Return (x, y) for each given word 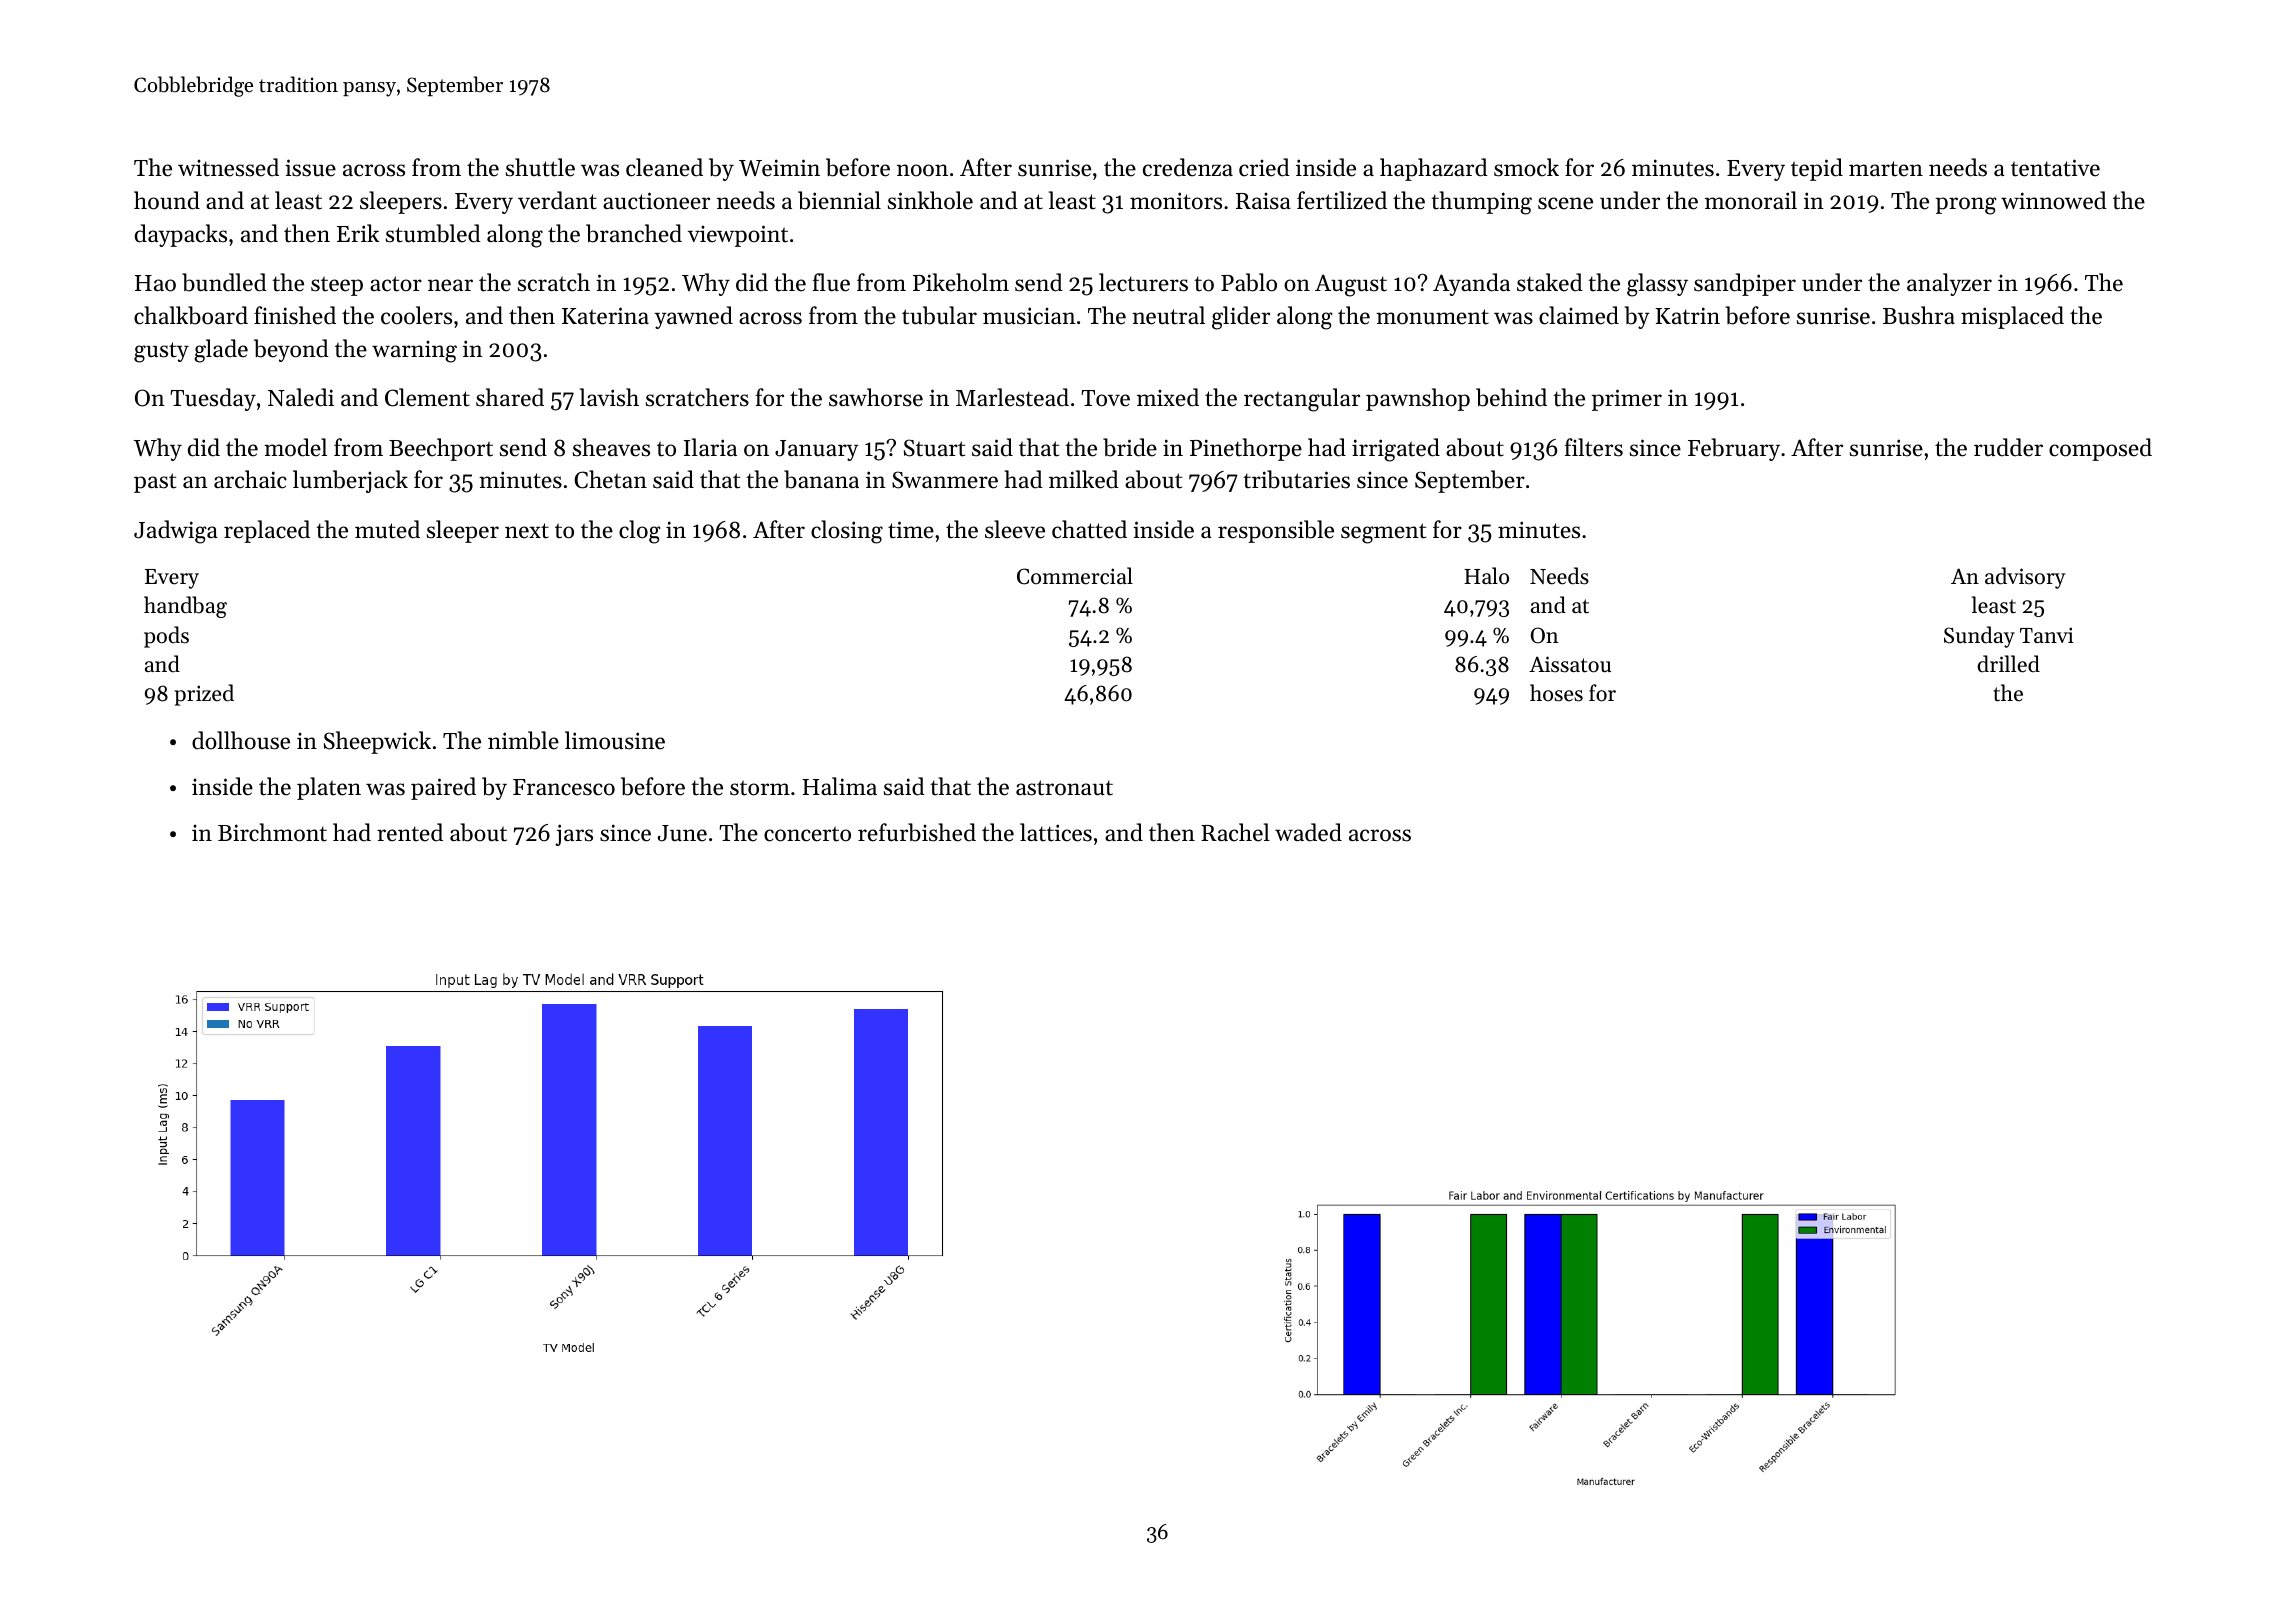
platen (329, 788)
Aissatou (1570, 664)
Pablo (1249, 282)
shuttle (540, 167)
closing (847, 532)
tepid (1817, 169)
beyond (291, 350)
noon (922, 170)
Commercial (1075, 576)
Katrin (1687, 316)
